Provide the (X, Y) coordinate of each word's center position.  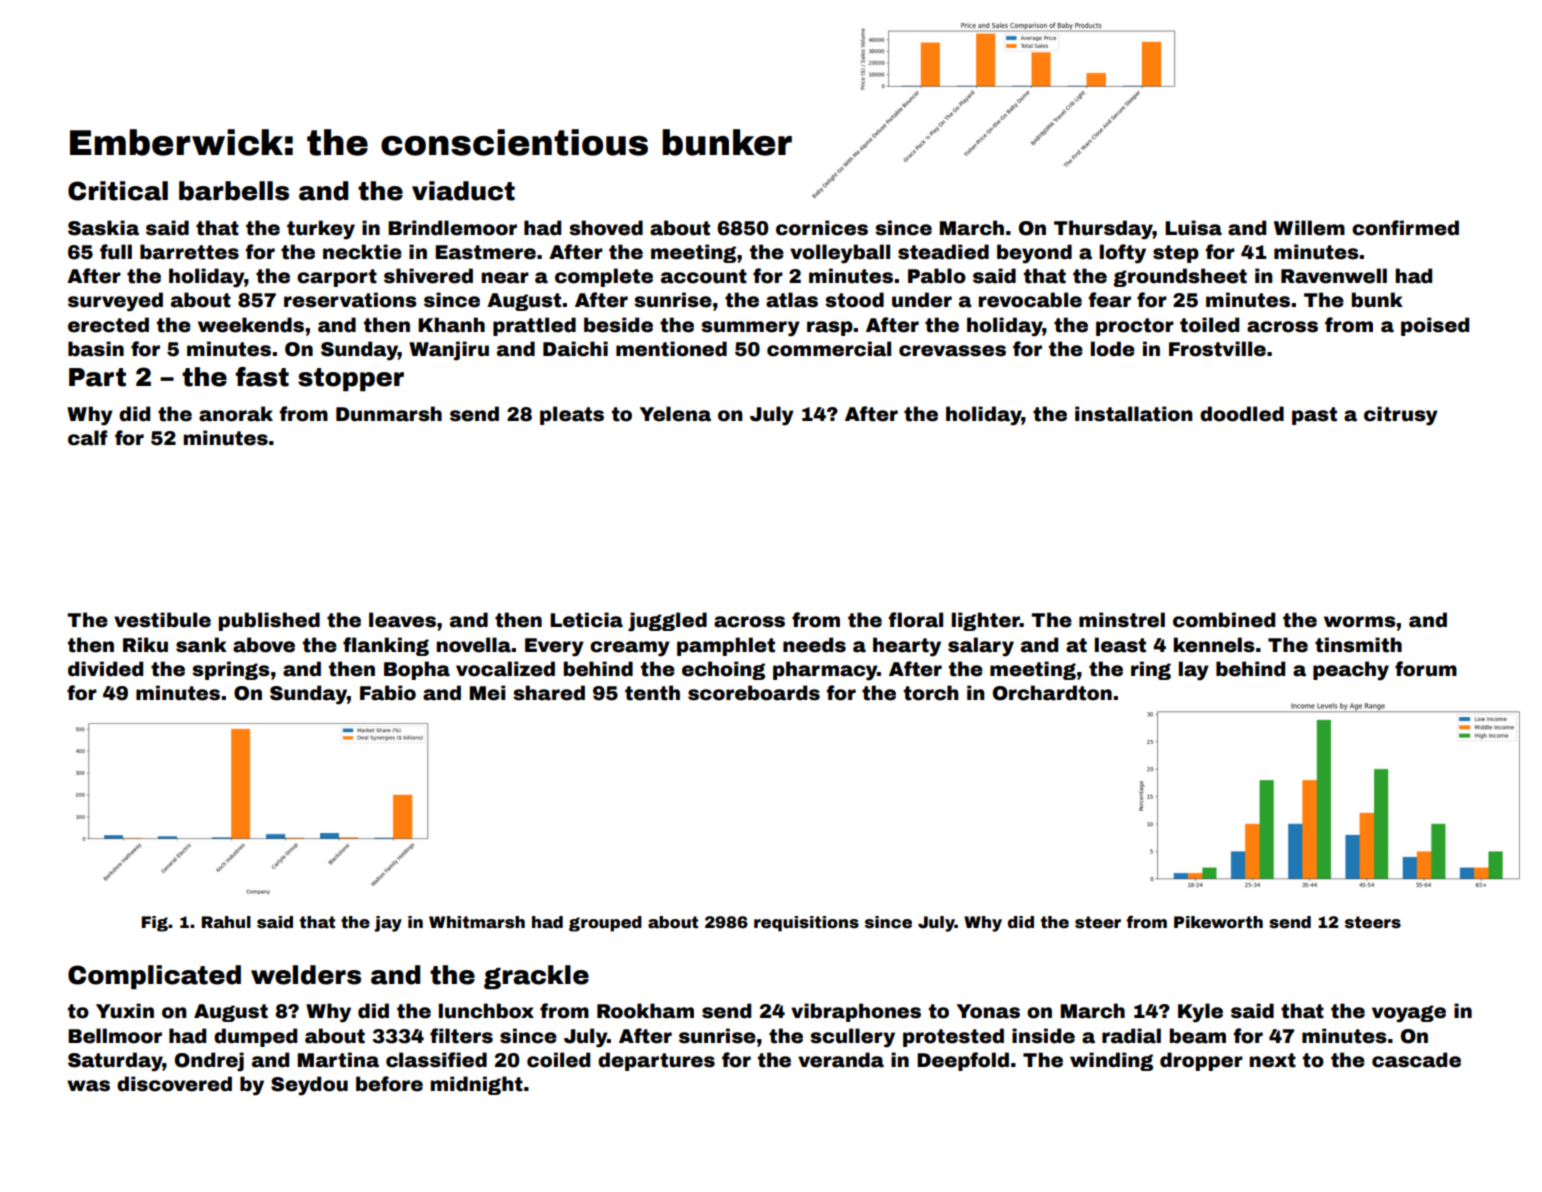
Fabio (388, 693)
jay (388, 924)
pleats (572, 415)
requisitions (806, 924)
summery (750, 329)
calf (87, 438)
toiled (1209, 325)
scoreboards (754, 693)
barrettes (189, 252)
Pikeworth (1218, 922)
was (88, 1086)
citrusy (1401, 416)
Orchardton (1052, 693)
